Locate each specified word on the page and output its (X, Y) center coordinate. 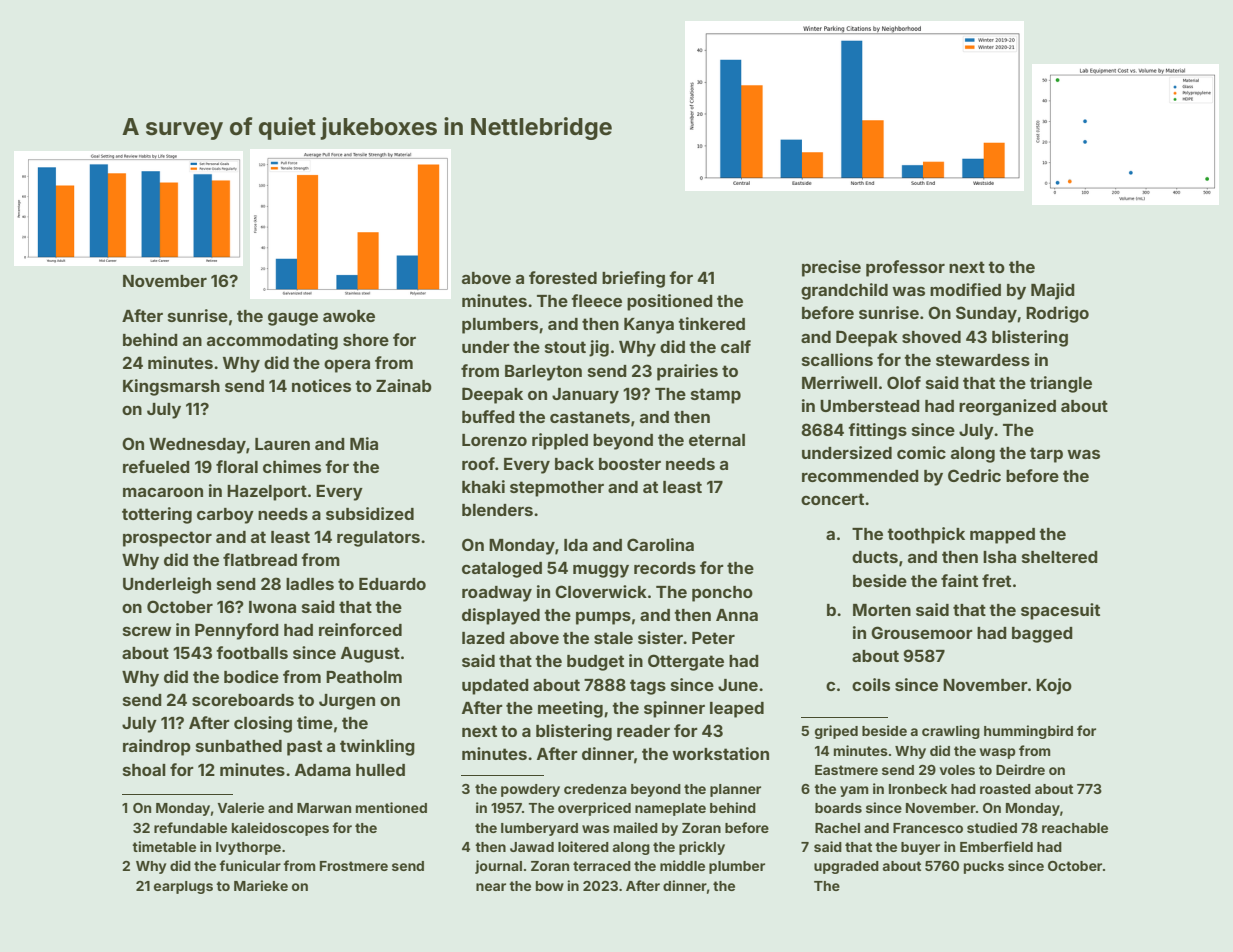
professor (905, 268)
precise (831, 268)
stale (613, 638)
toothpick (926, 535)
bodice (251, 676)
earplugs (183, 887)
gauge (293, 319)
